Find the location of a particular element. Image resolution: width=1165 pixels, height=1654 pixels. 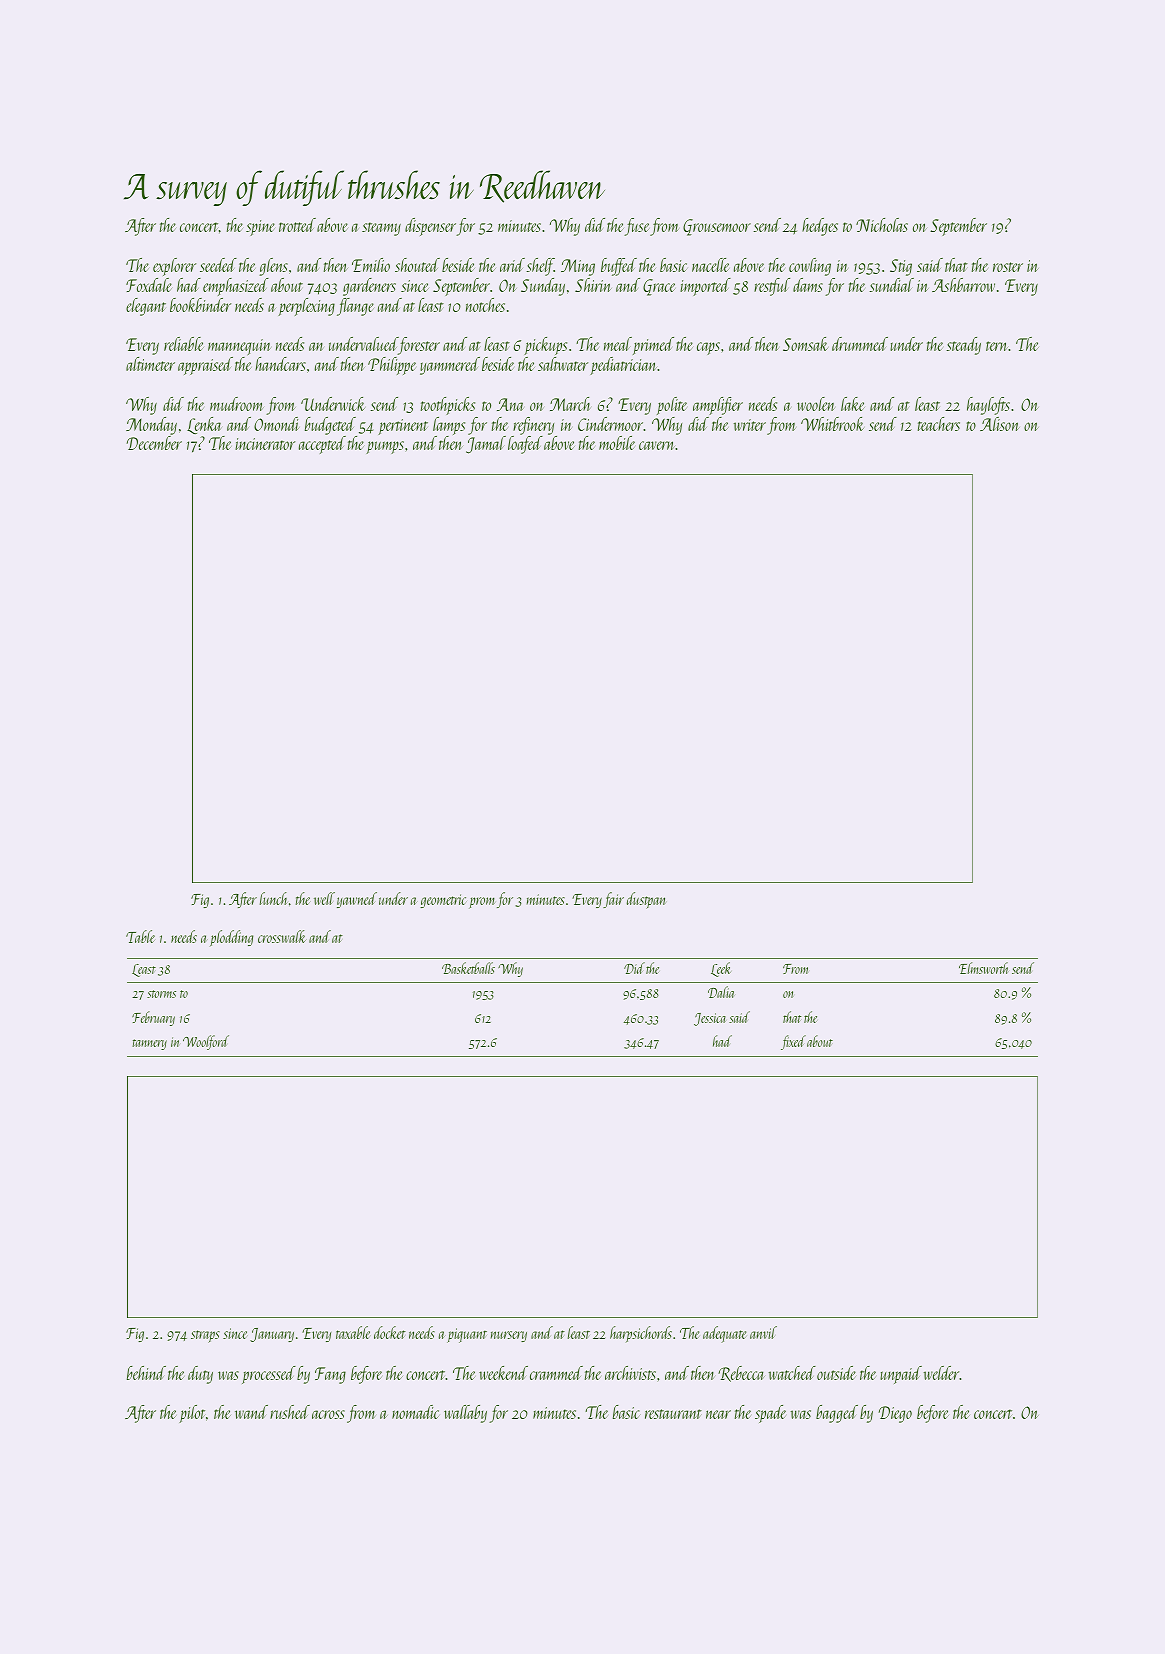

piquant is located at coordinates (467, 1335).
